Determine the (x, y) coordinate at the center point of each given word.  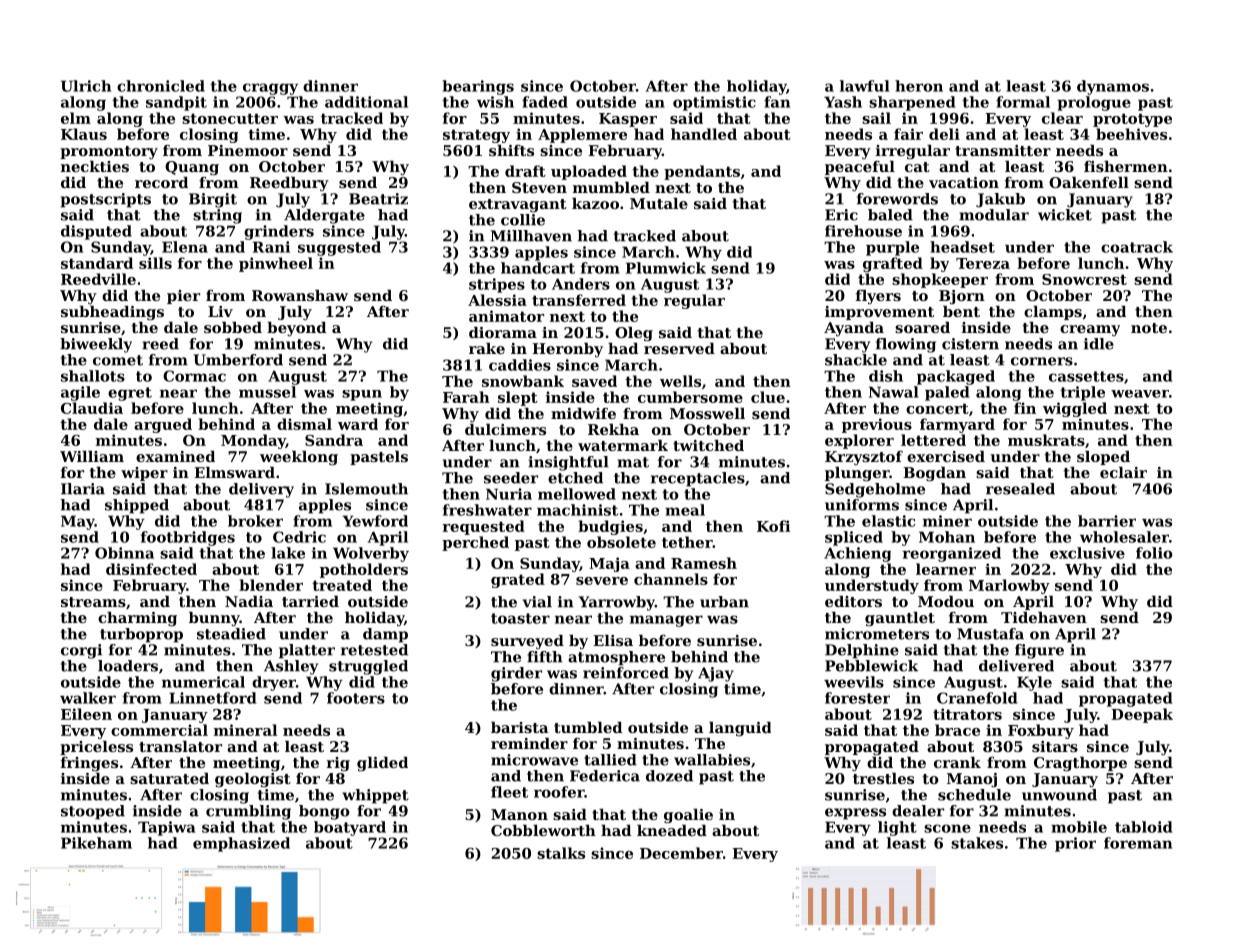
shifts (511, 150)
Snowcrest (1084, 279)
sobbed (233, 327)
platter (307, 651)
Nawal (894, 392)
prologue (1094, 103)
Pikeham (96, 843)
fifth (545, 657)
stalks (561, 853)
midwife (583, 413)
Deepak (1142, 715)
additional (366, 102)
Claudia (92, 408)
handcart (538, 268)
